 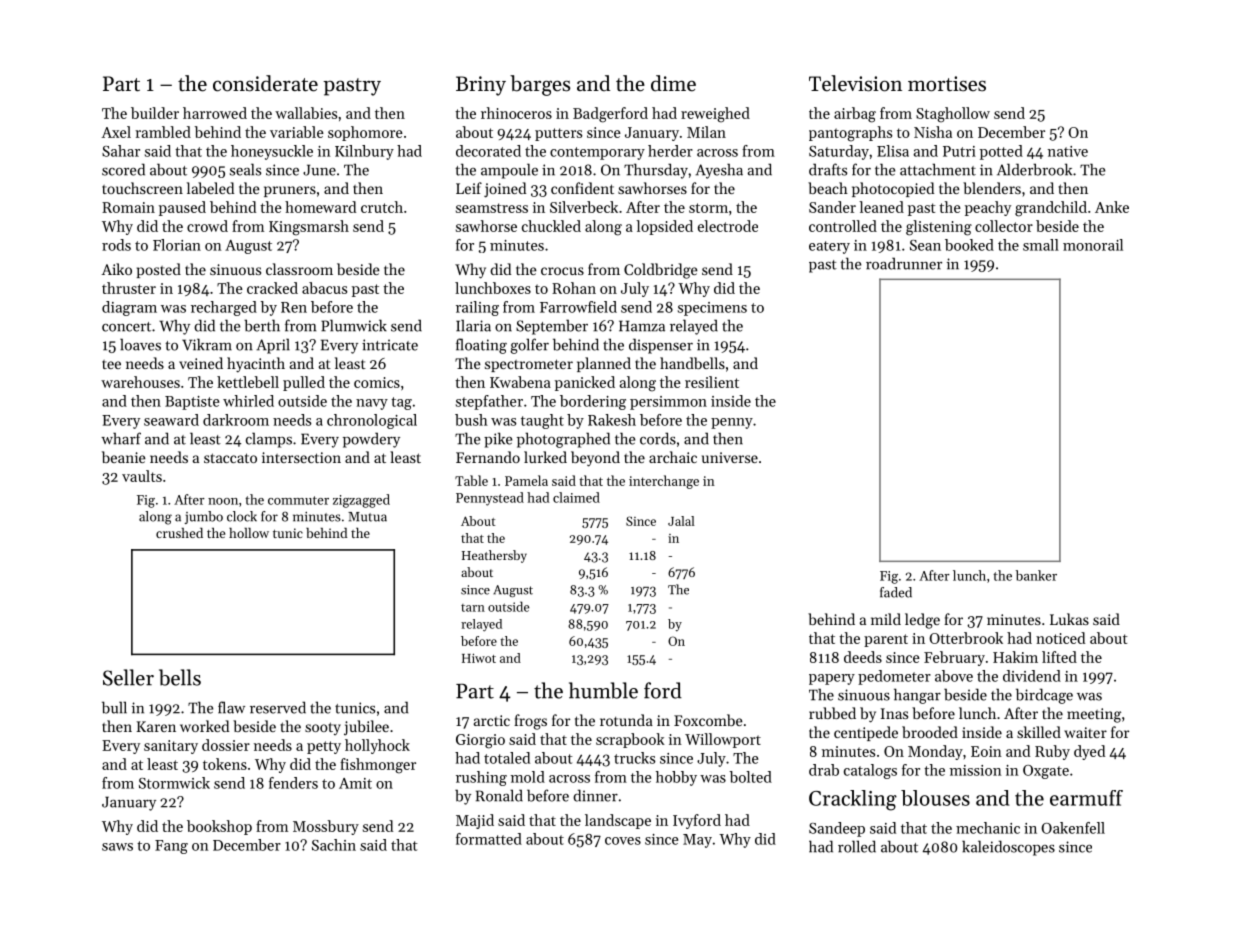 What do you see at coordinates (278, 707) in the screenshot?
I see `reserved` at bounding box center [278, 707].
